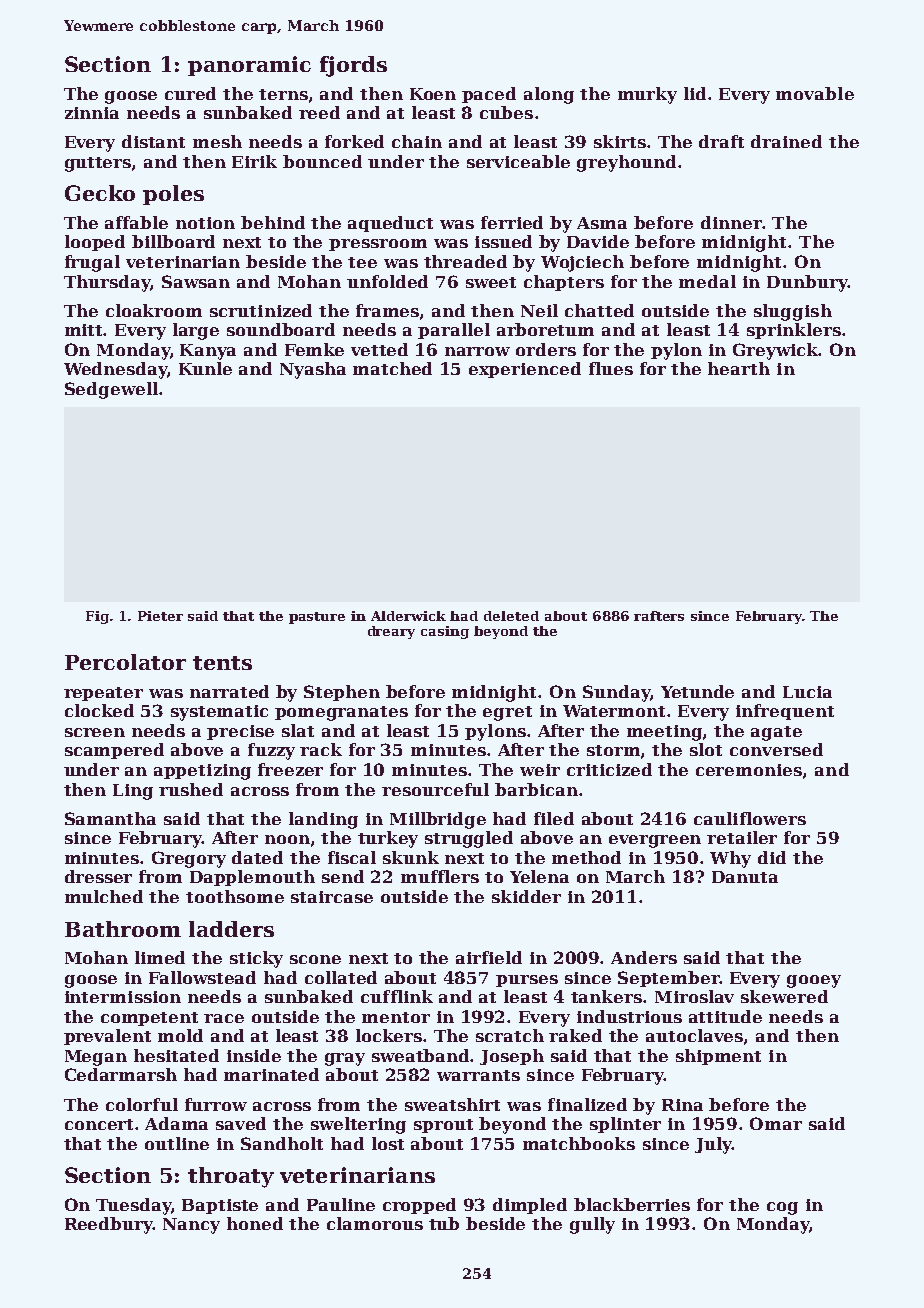  What do you see at coordinates (721, 141) in the page?
I see `draft` at bounding box center [721, 141].
